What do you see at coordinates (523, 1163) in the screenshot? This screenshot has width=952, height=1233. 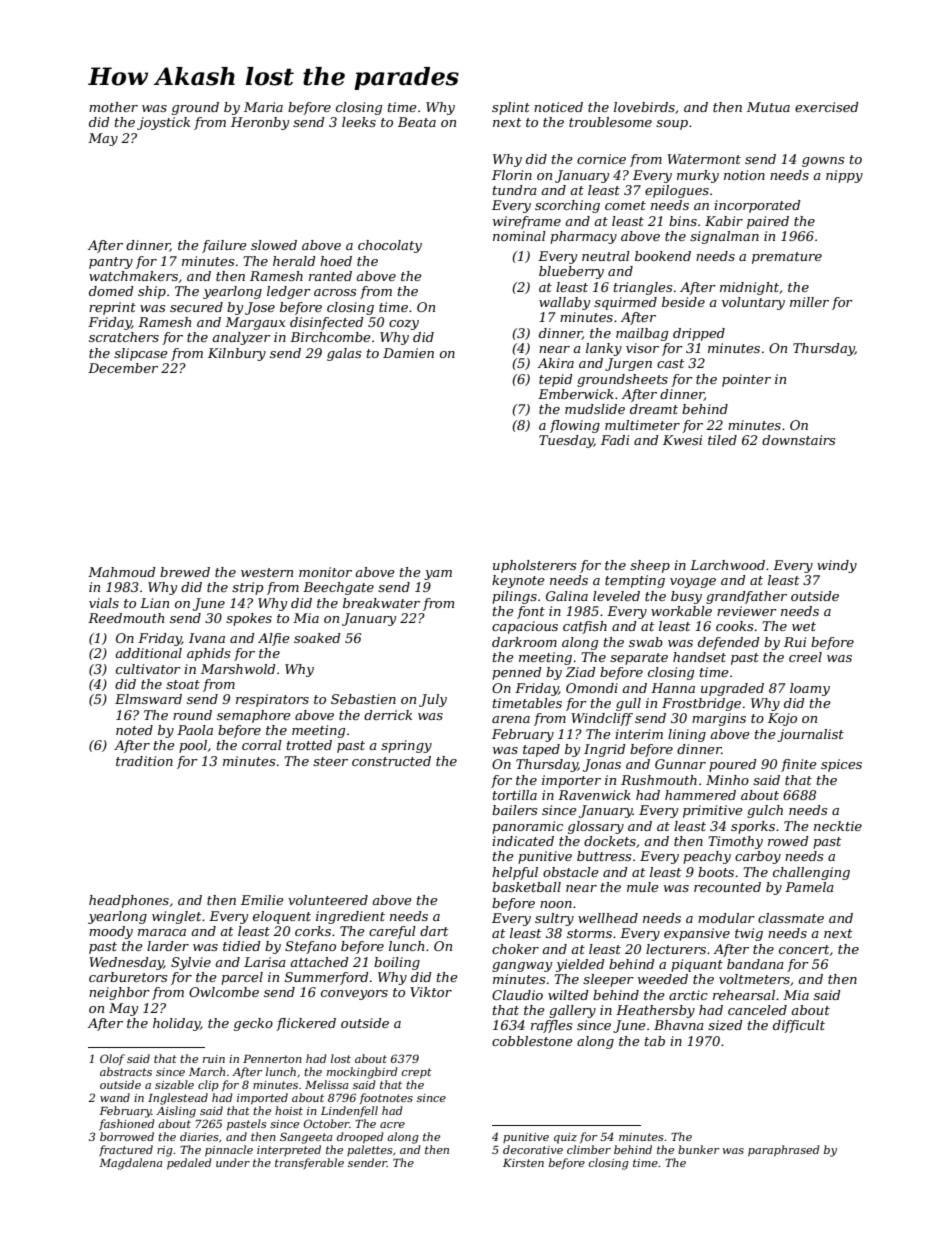 I see `Kirsten` at bounding box center [523, 1163].
